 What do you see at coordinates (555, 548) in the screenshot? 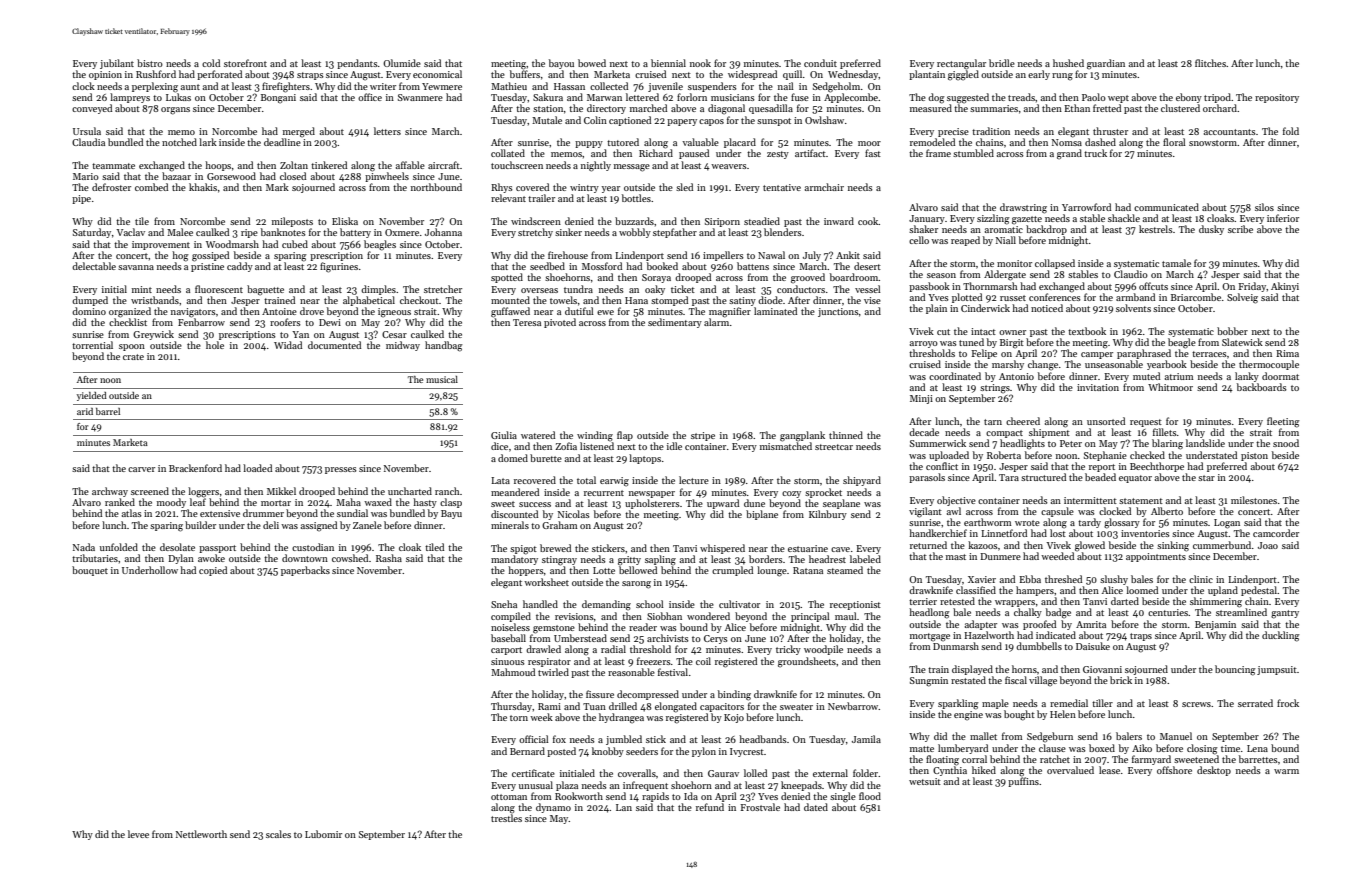
I see `brewed` at bounding box center [555, 548].
